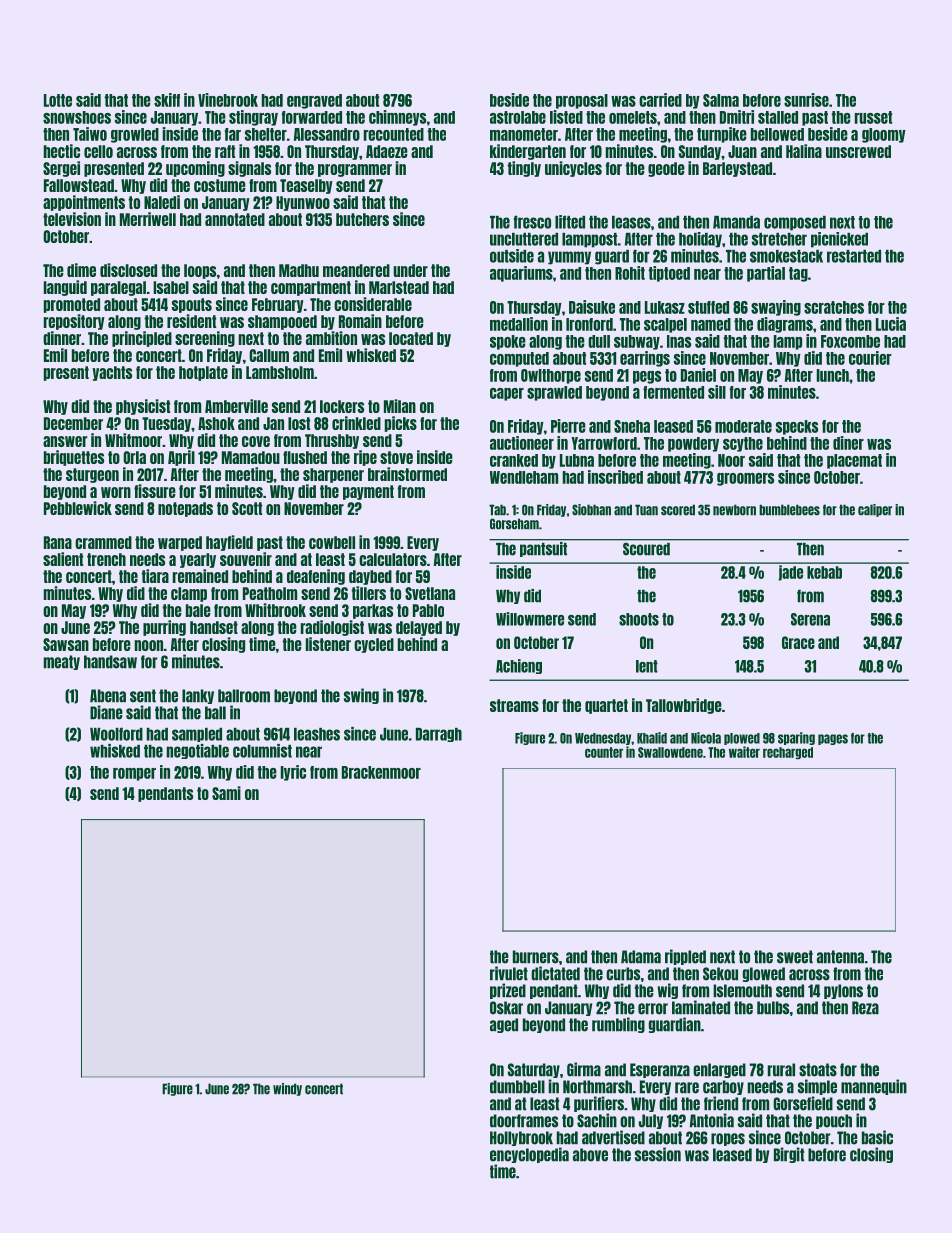 The image size is (952, 1233). Describe the element at coordinates (582, 101) in the screenshot. I see `proposal` at that location.
